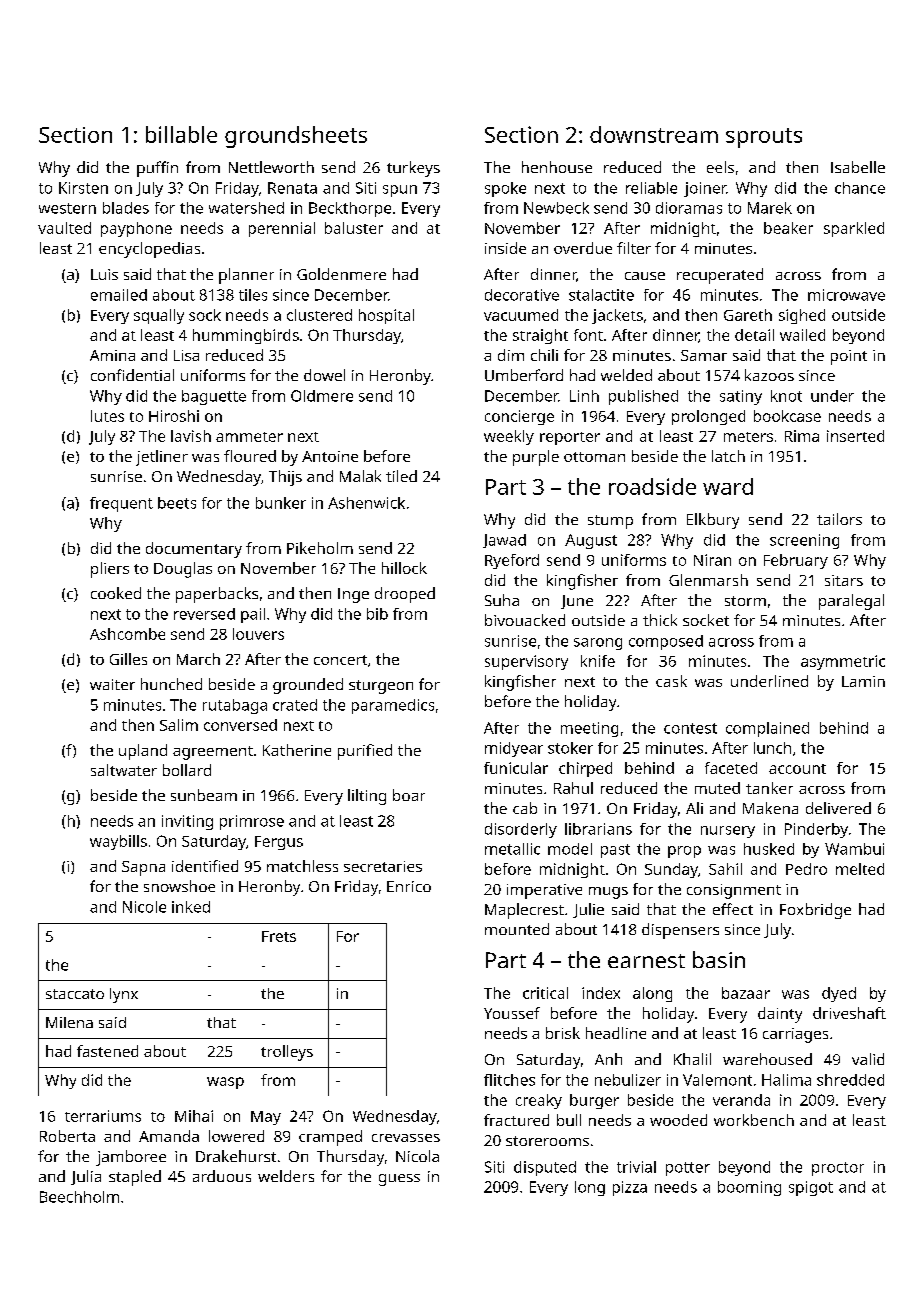 This screenshot has height=1308, width=924. What do you see at coordinates (308, 686) in the screenshot?
I see `grounded` at bounding box center [308, 686].
